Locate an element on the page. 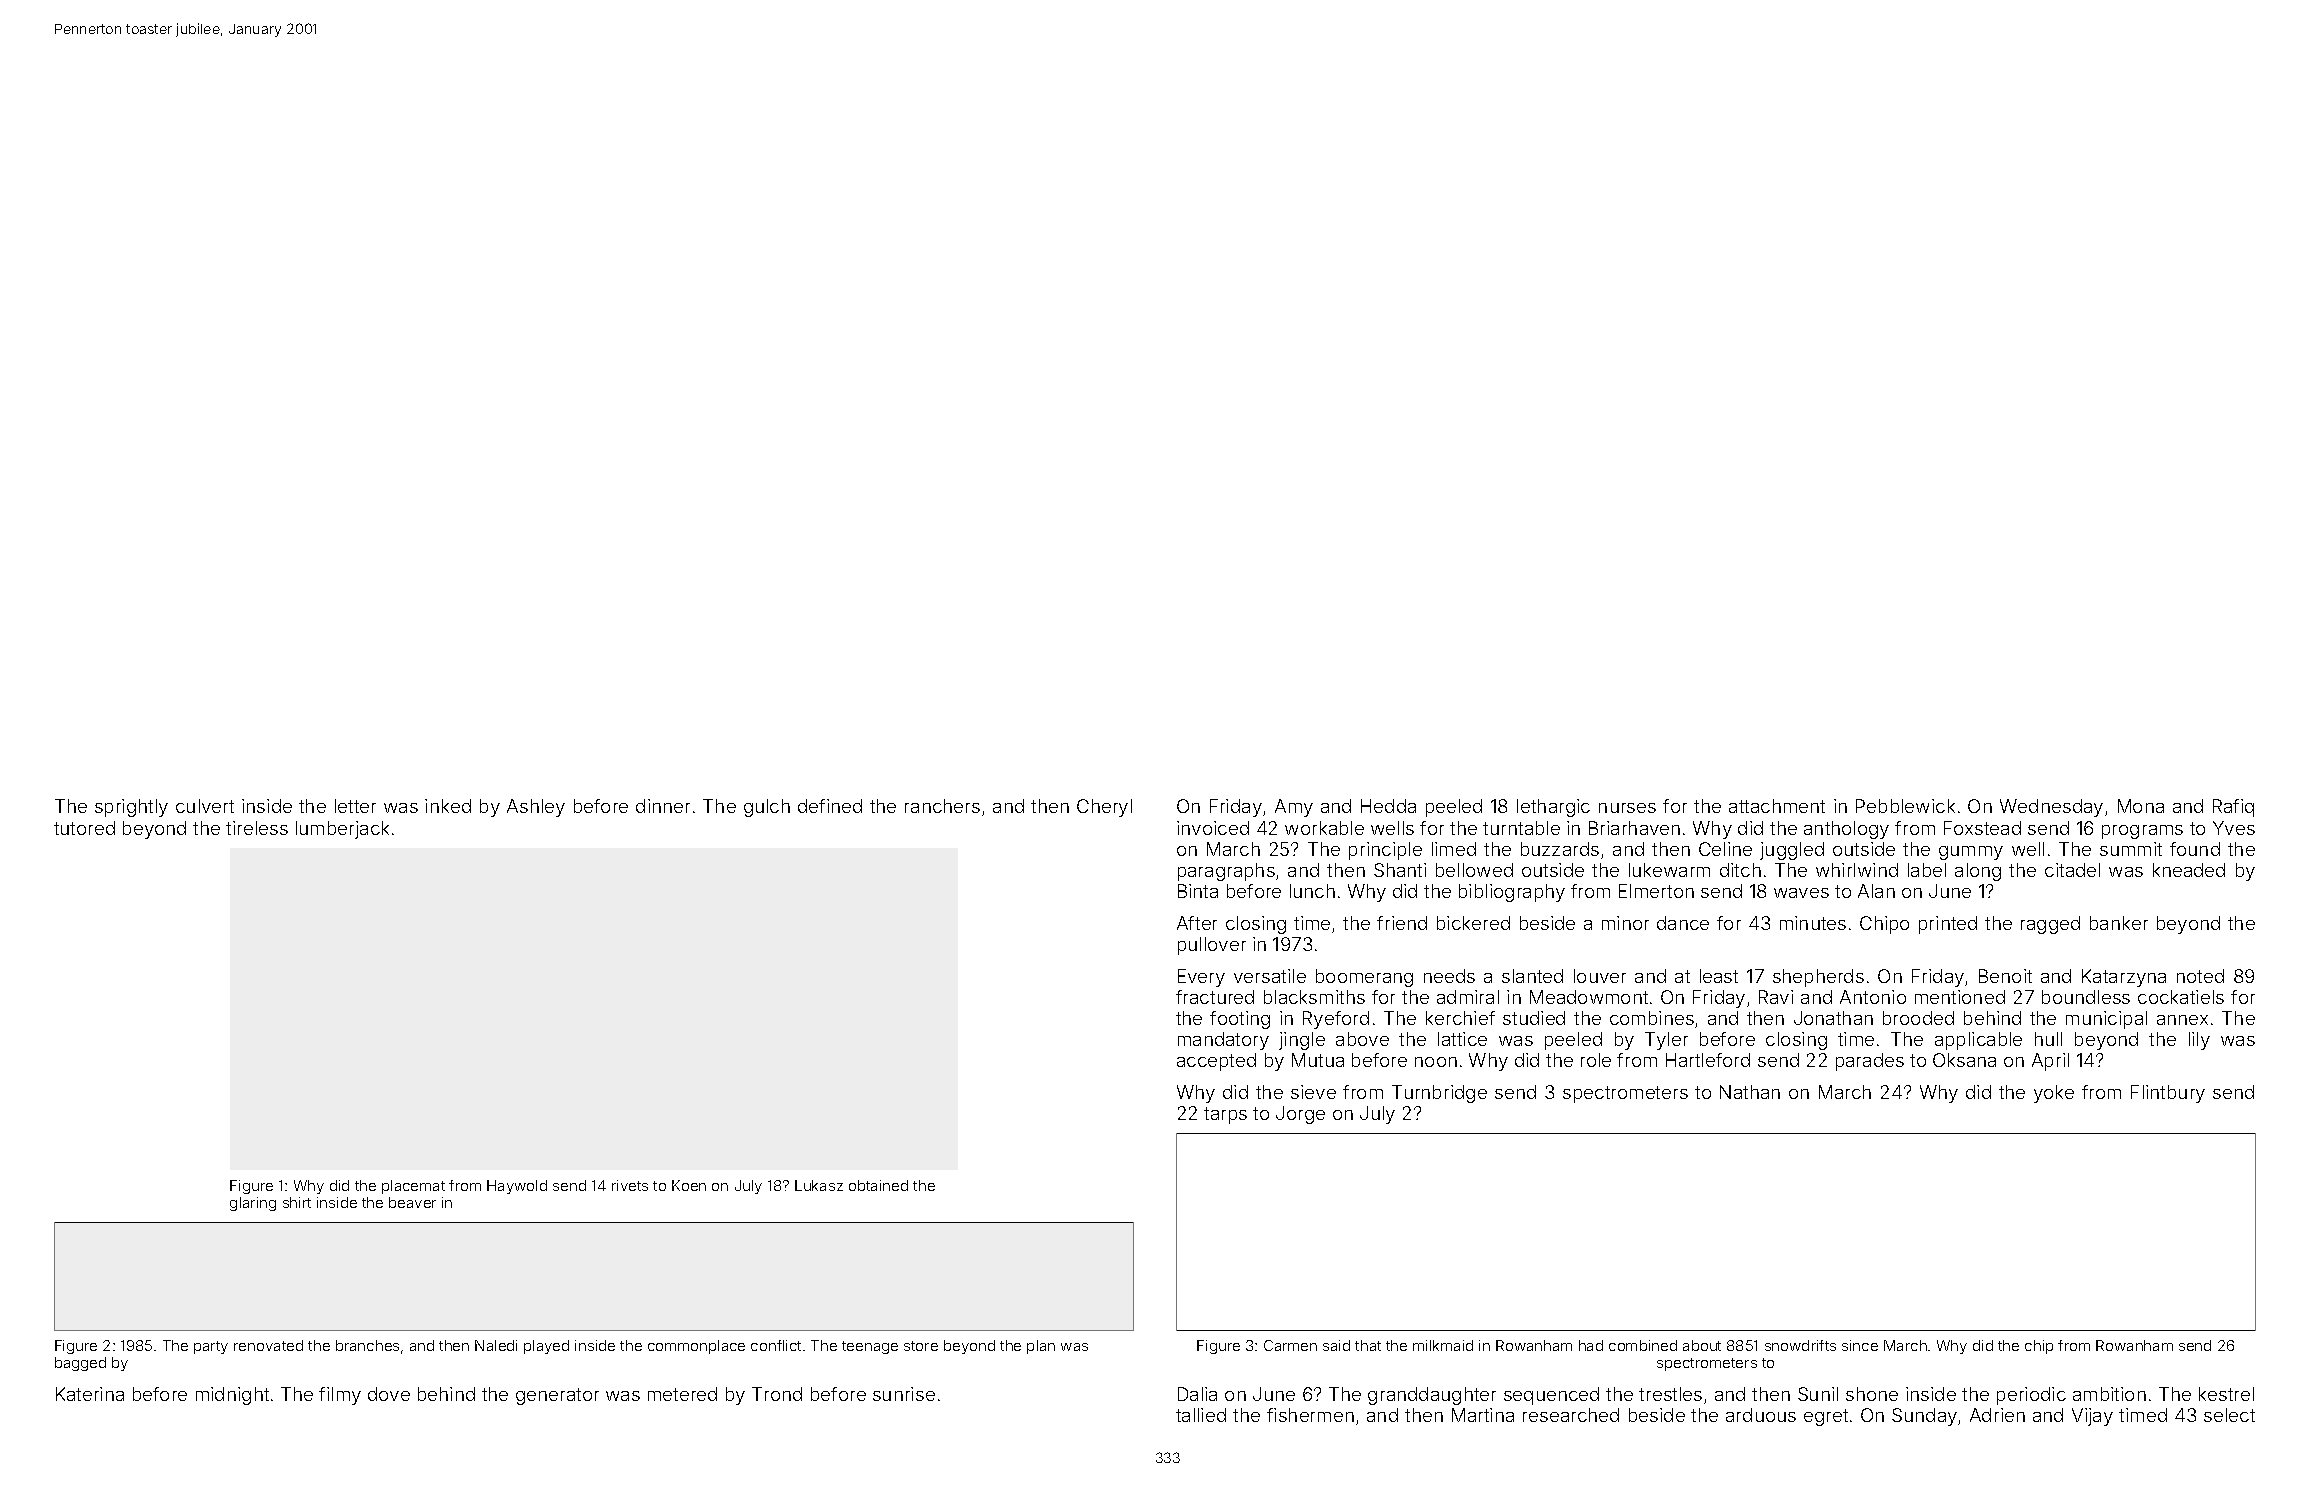 The height and width of the page is (1495, 2310). culvert is located at coordinates (205, 806).
